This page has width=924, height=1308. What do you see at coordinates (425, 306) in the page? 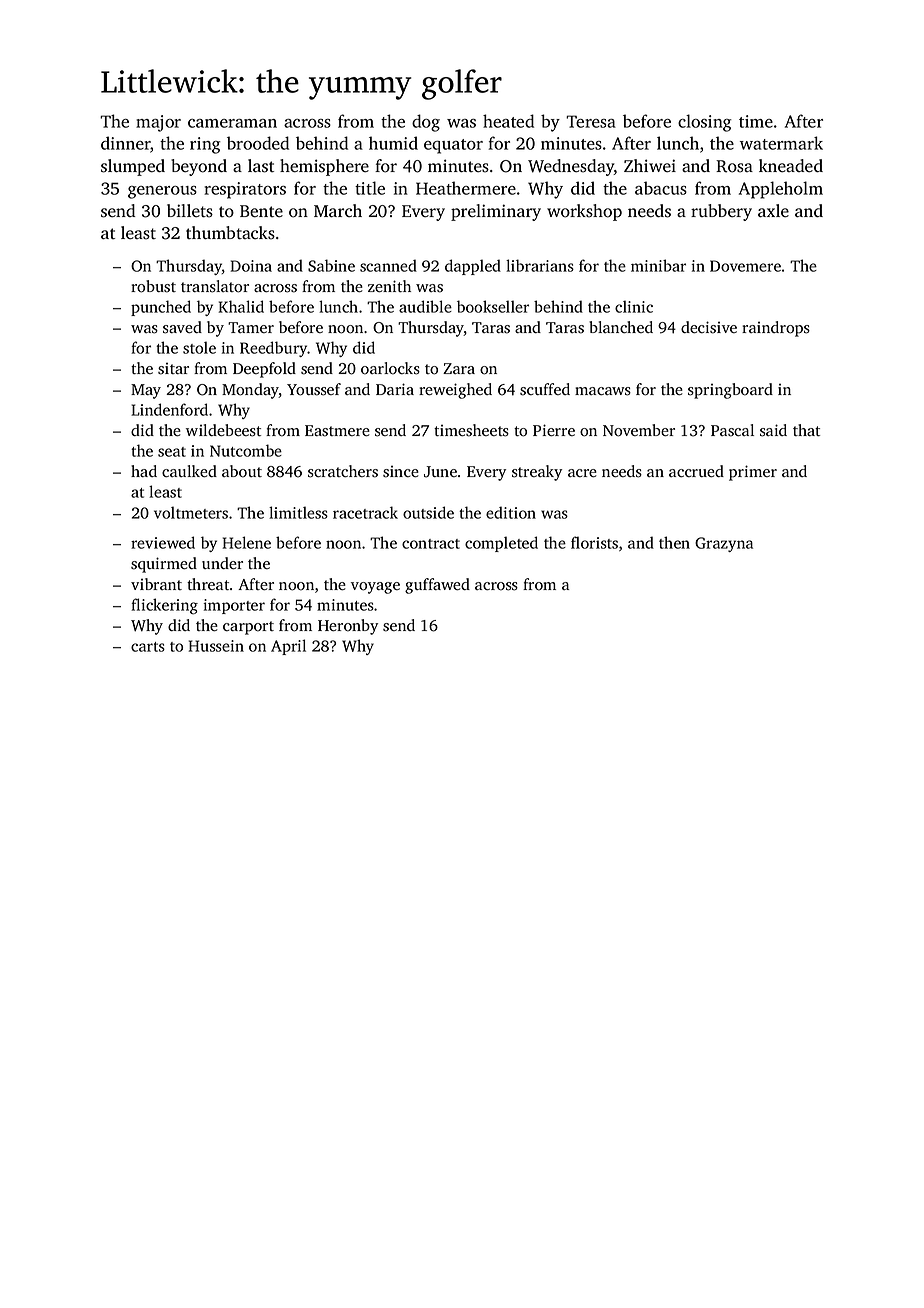
I see `audible` at bounding box center [425, 306].
